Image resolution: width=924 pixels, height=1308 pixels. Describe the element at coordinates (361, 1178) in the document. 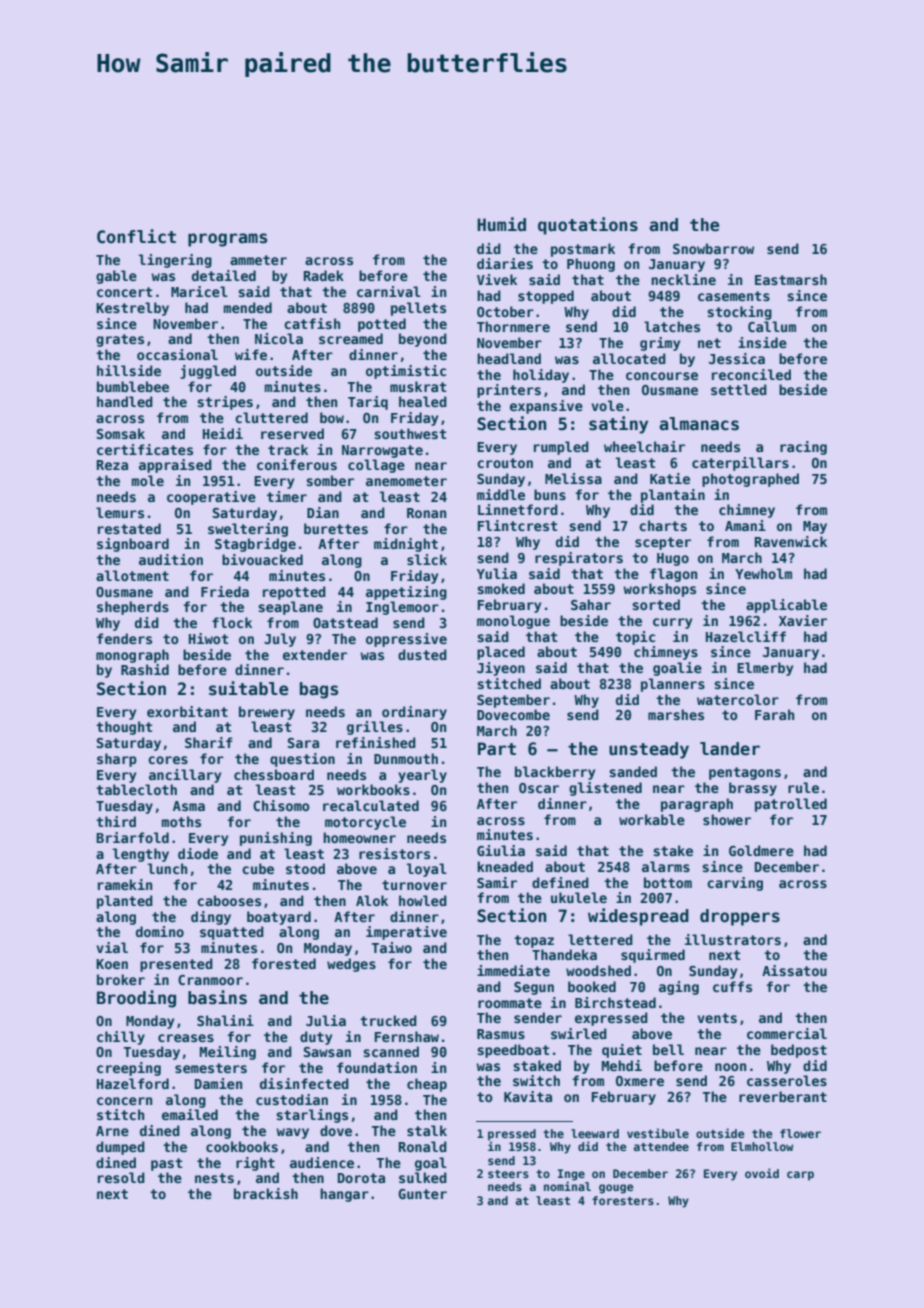

I see `Dorota` at that location.
